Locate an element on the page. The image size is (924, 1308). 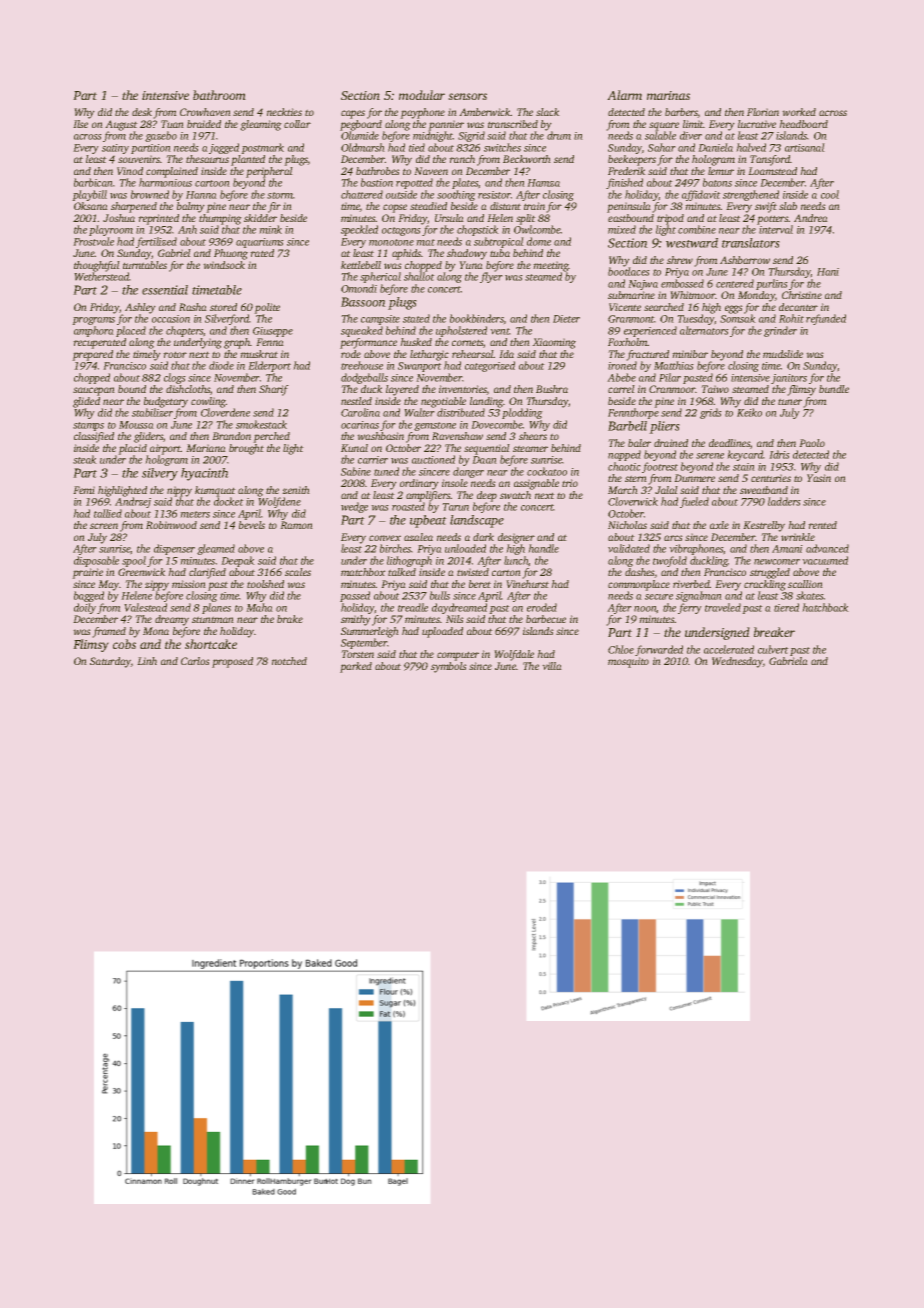
refunded is located at coordinates (826, 319).
